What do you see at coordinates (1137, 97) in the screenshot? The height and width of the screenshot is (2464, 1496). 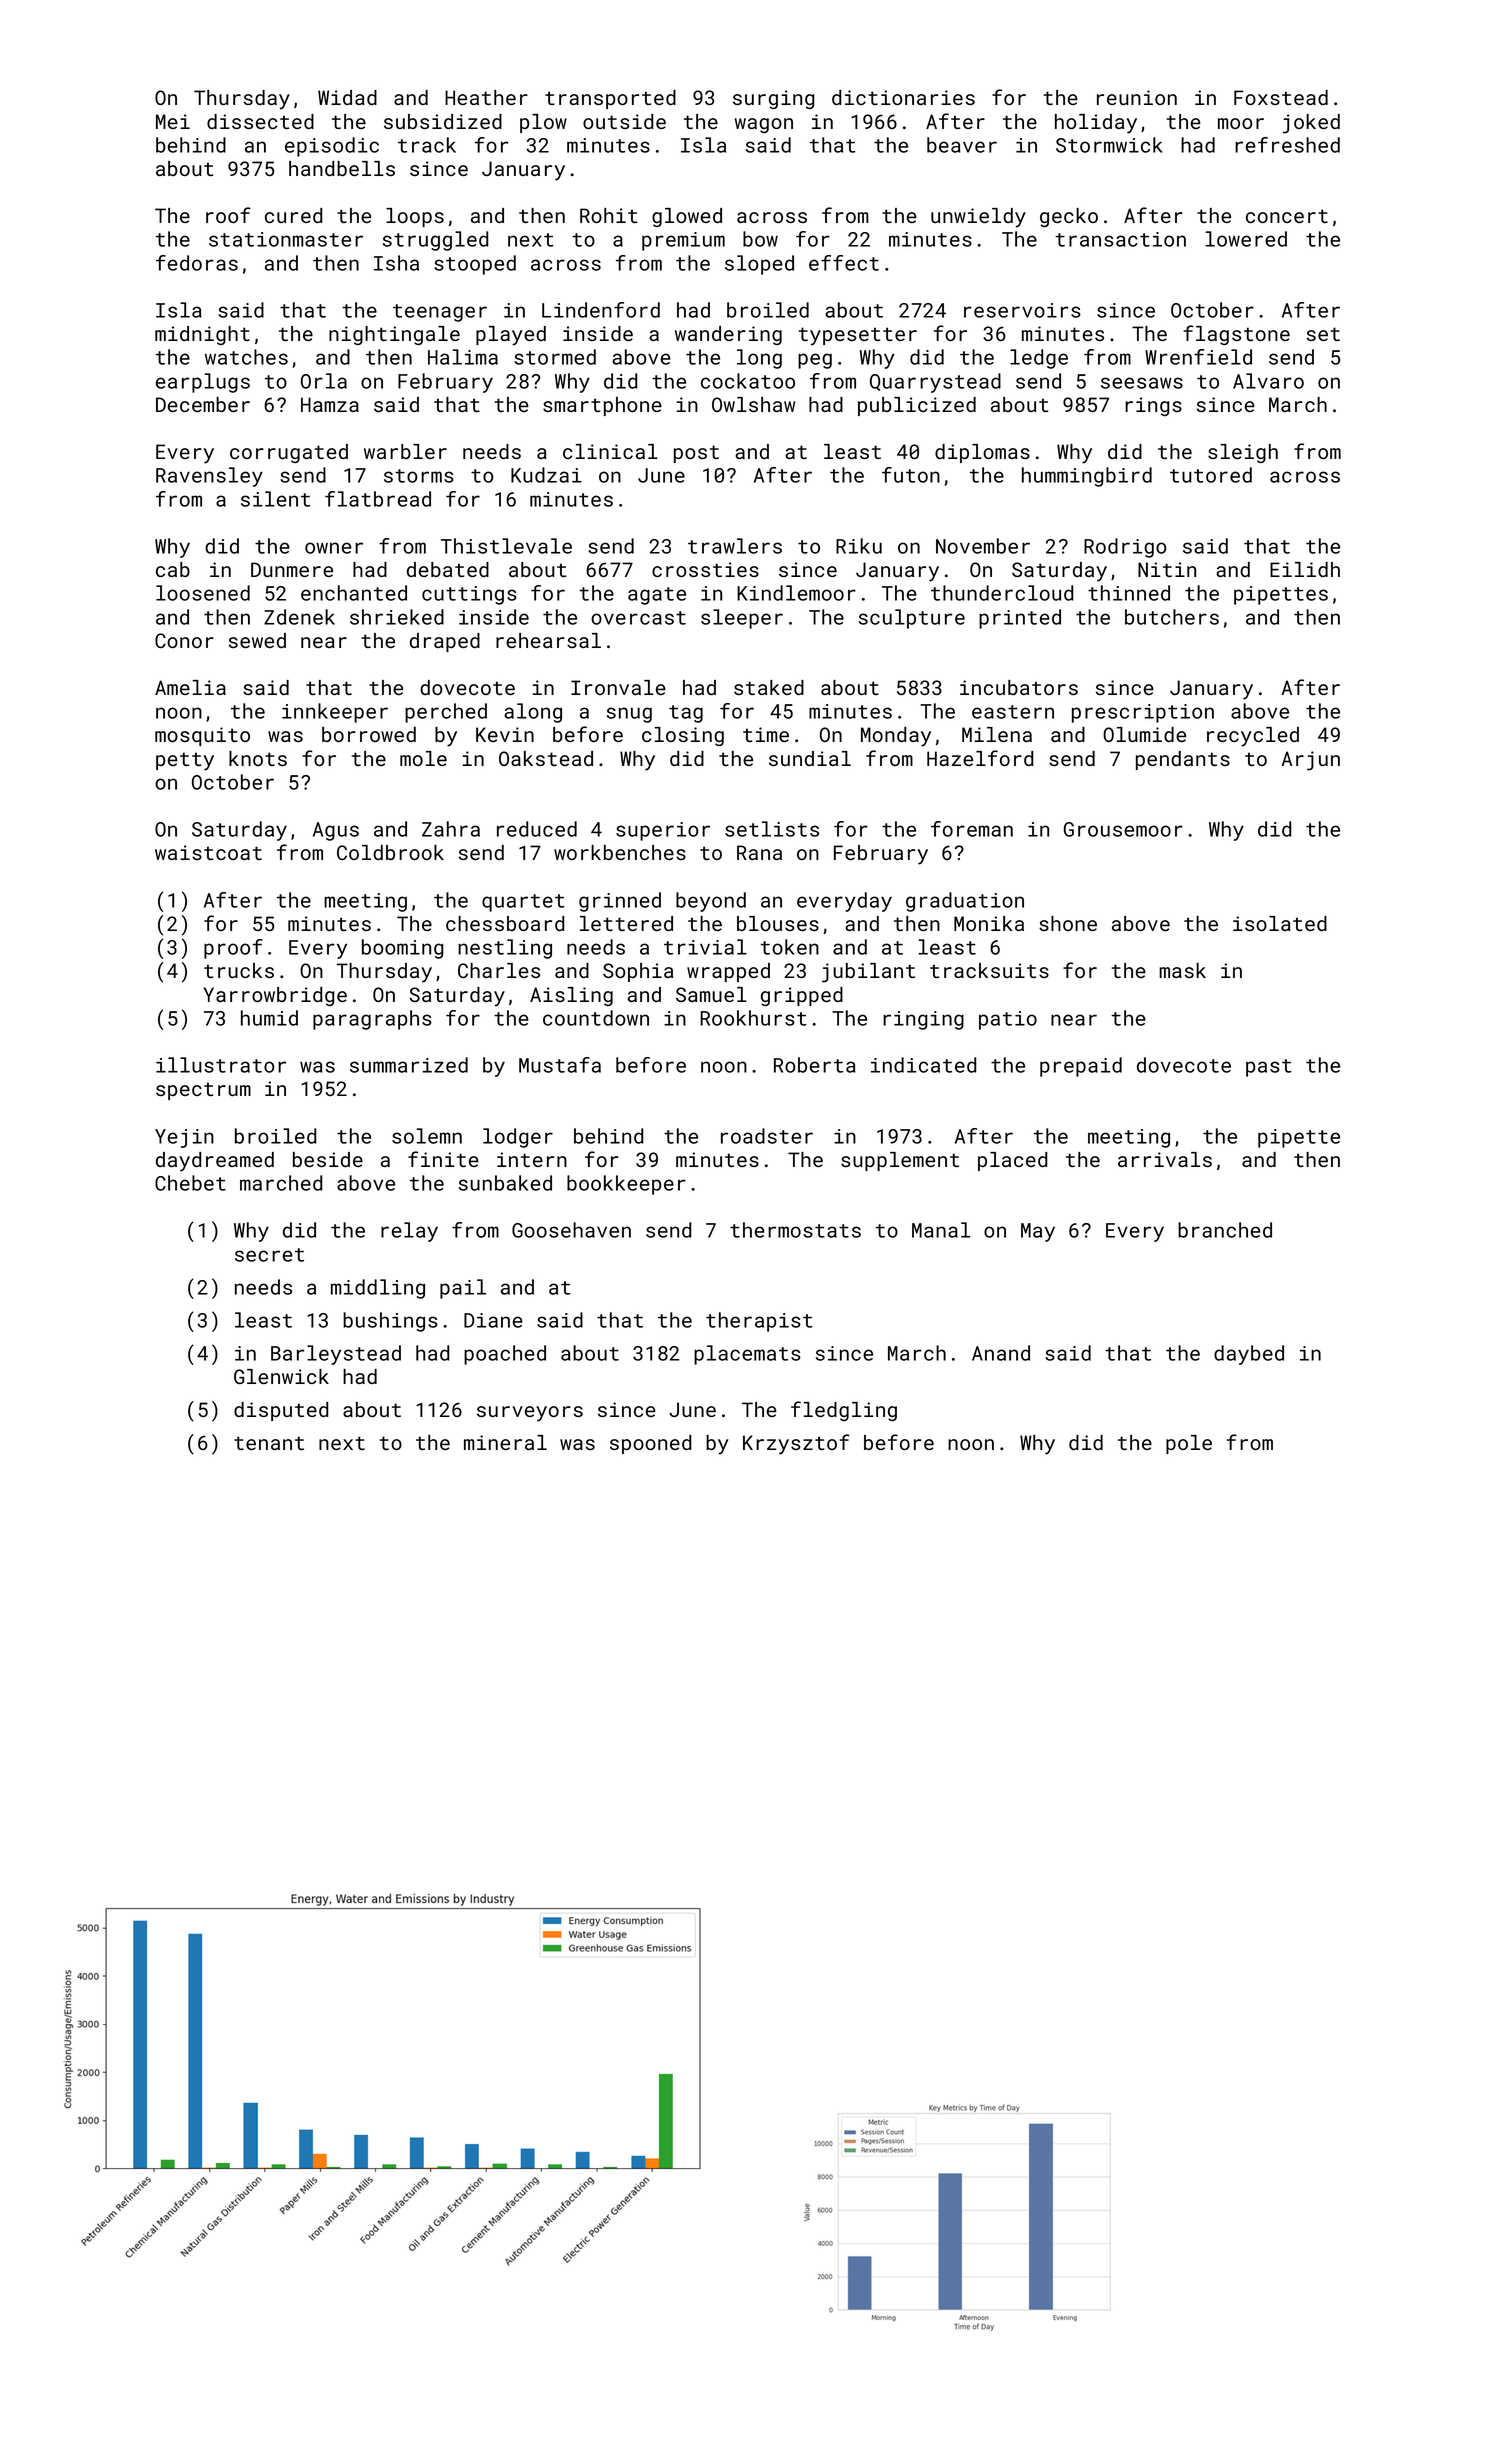 I see `reunion` at bounding box center [1137, 97].
